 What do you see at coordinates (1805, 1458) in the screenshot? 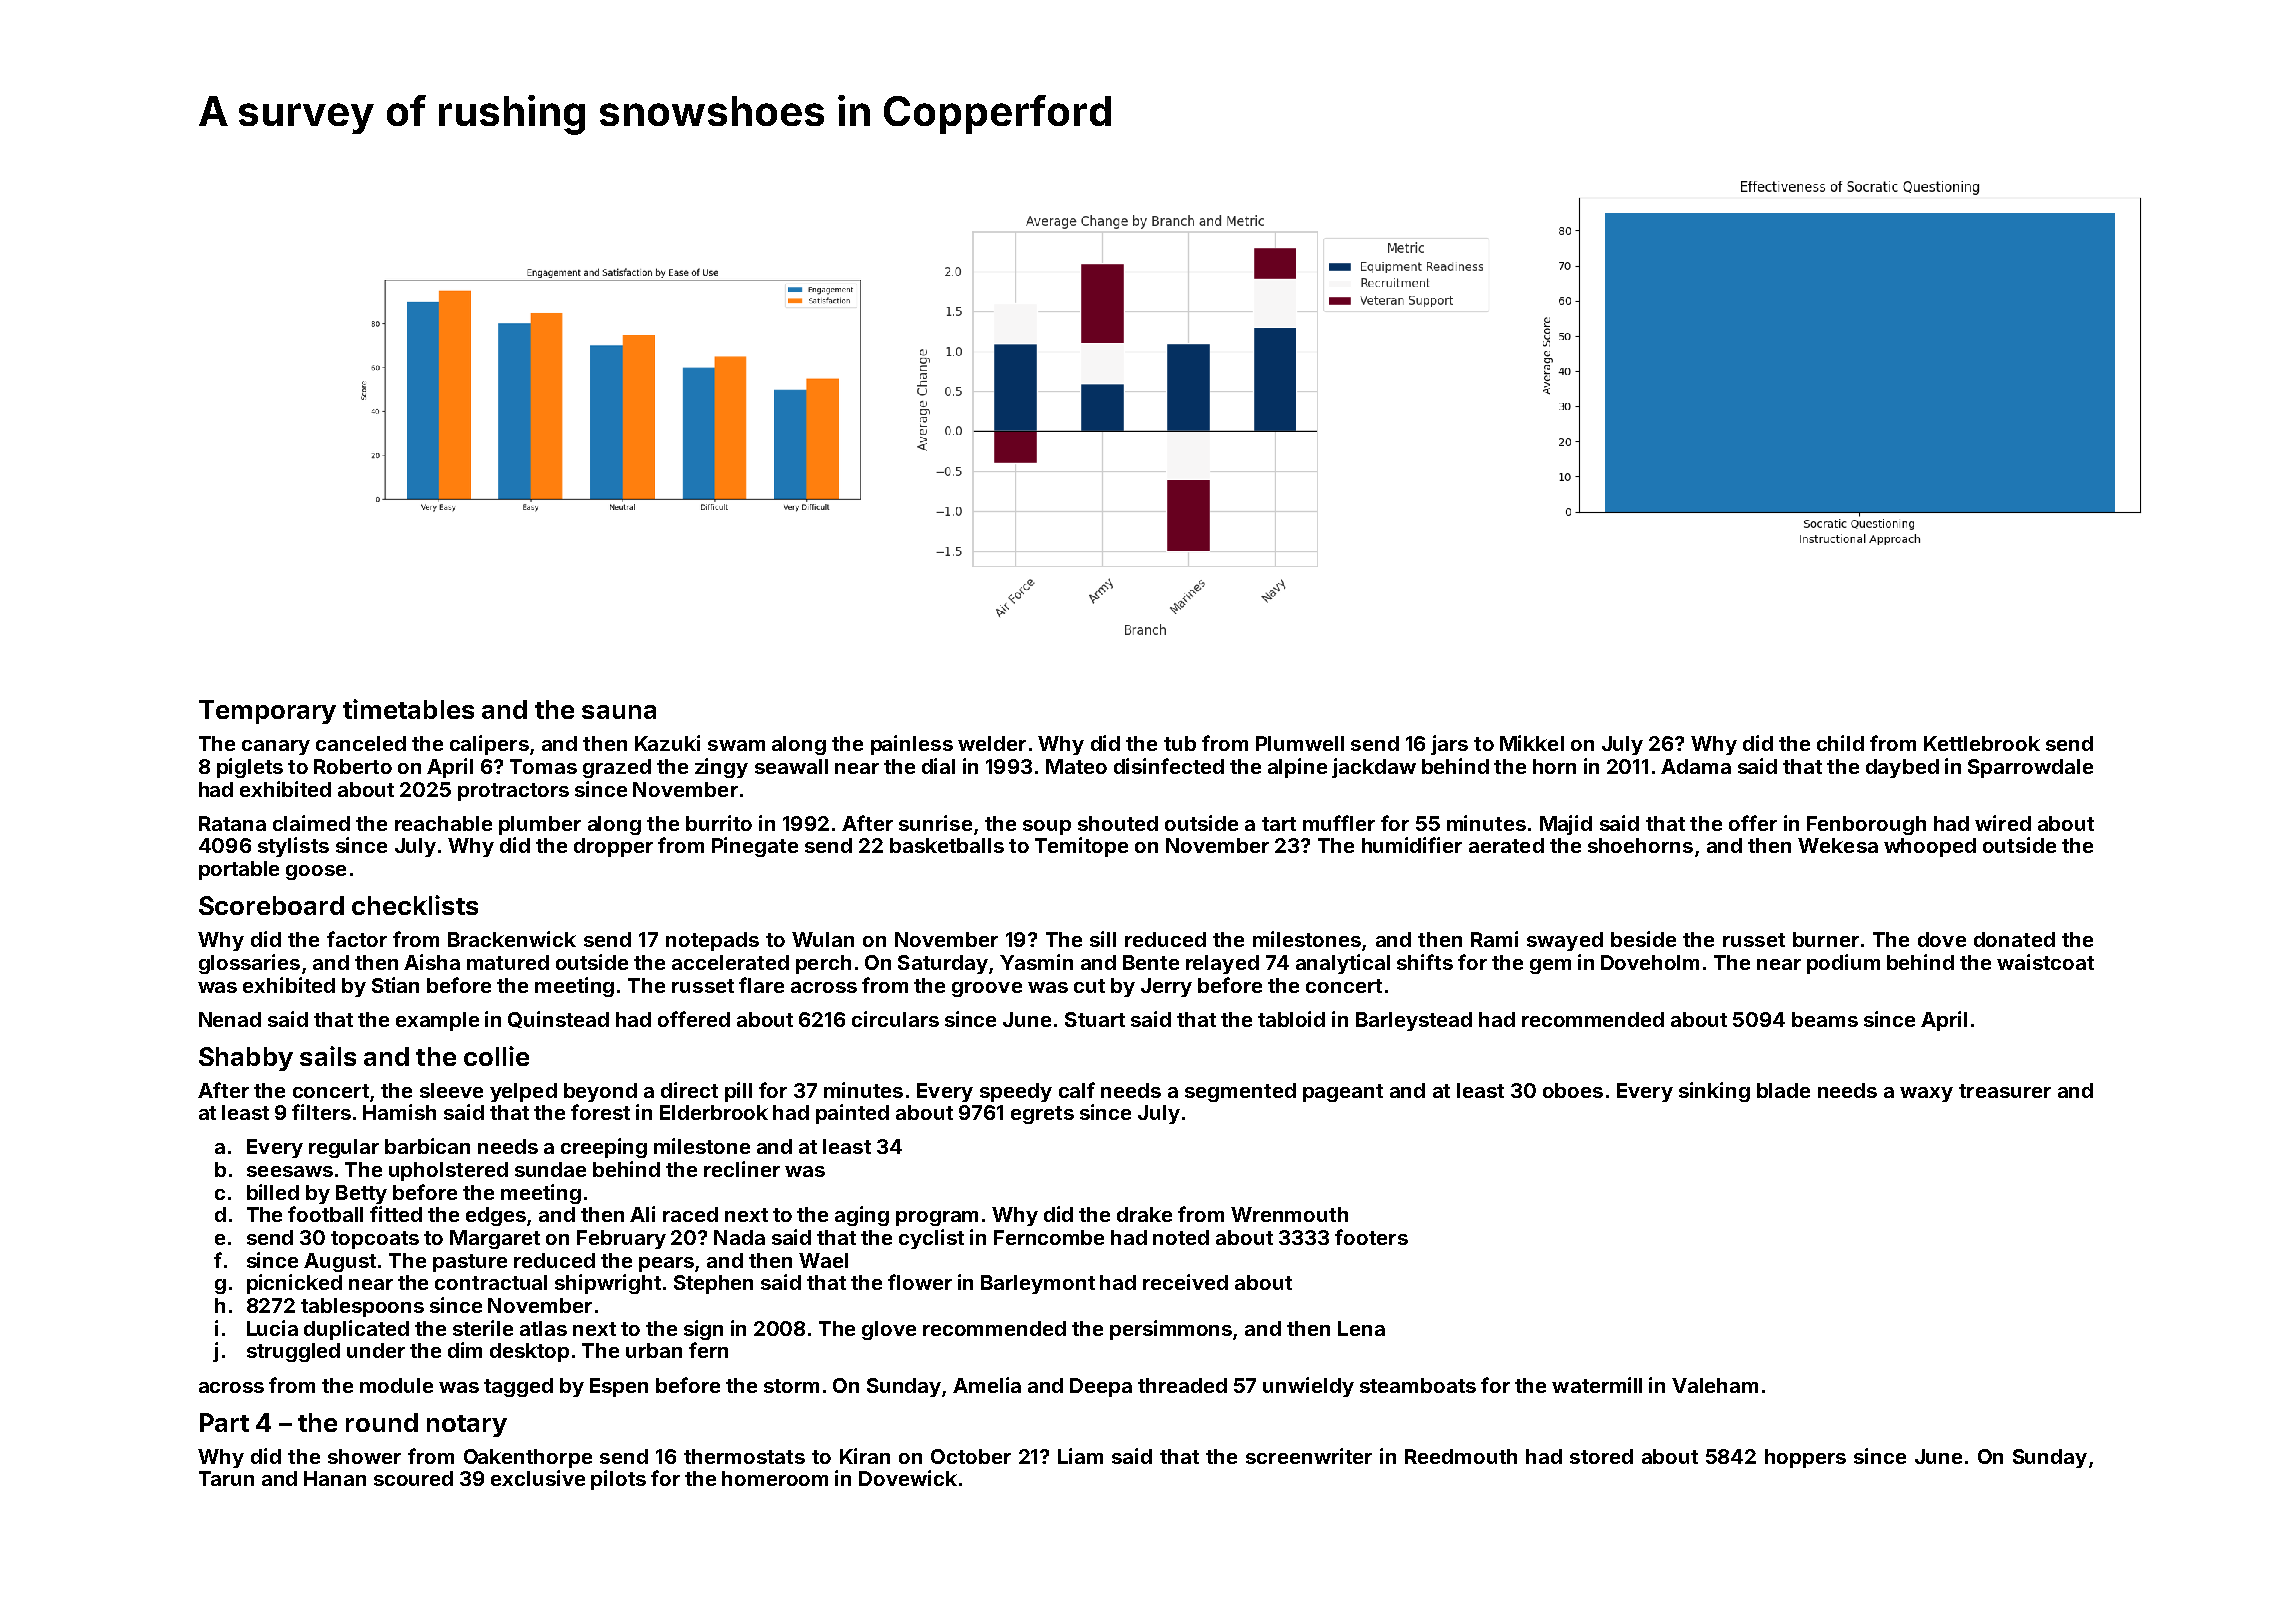
I see `hoppers` at bounding box center [1805, 1458].
